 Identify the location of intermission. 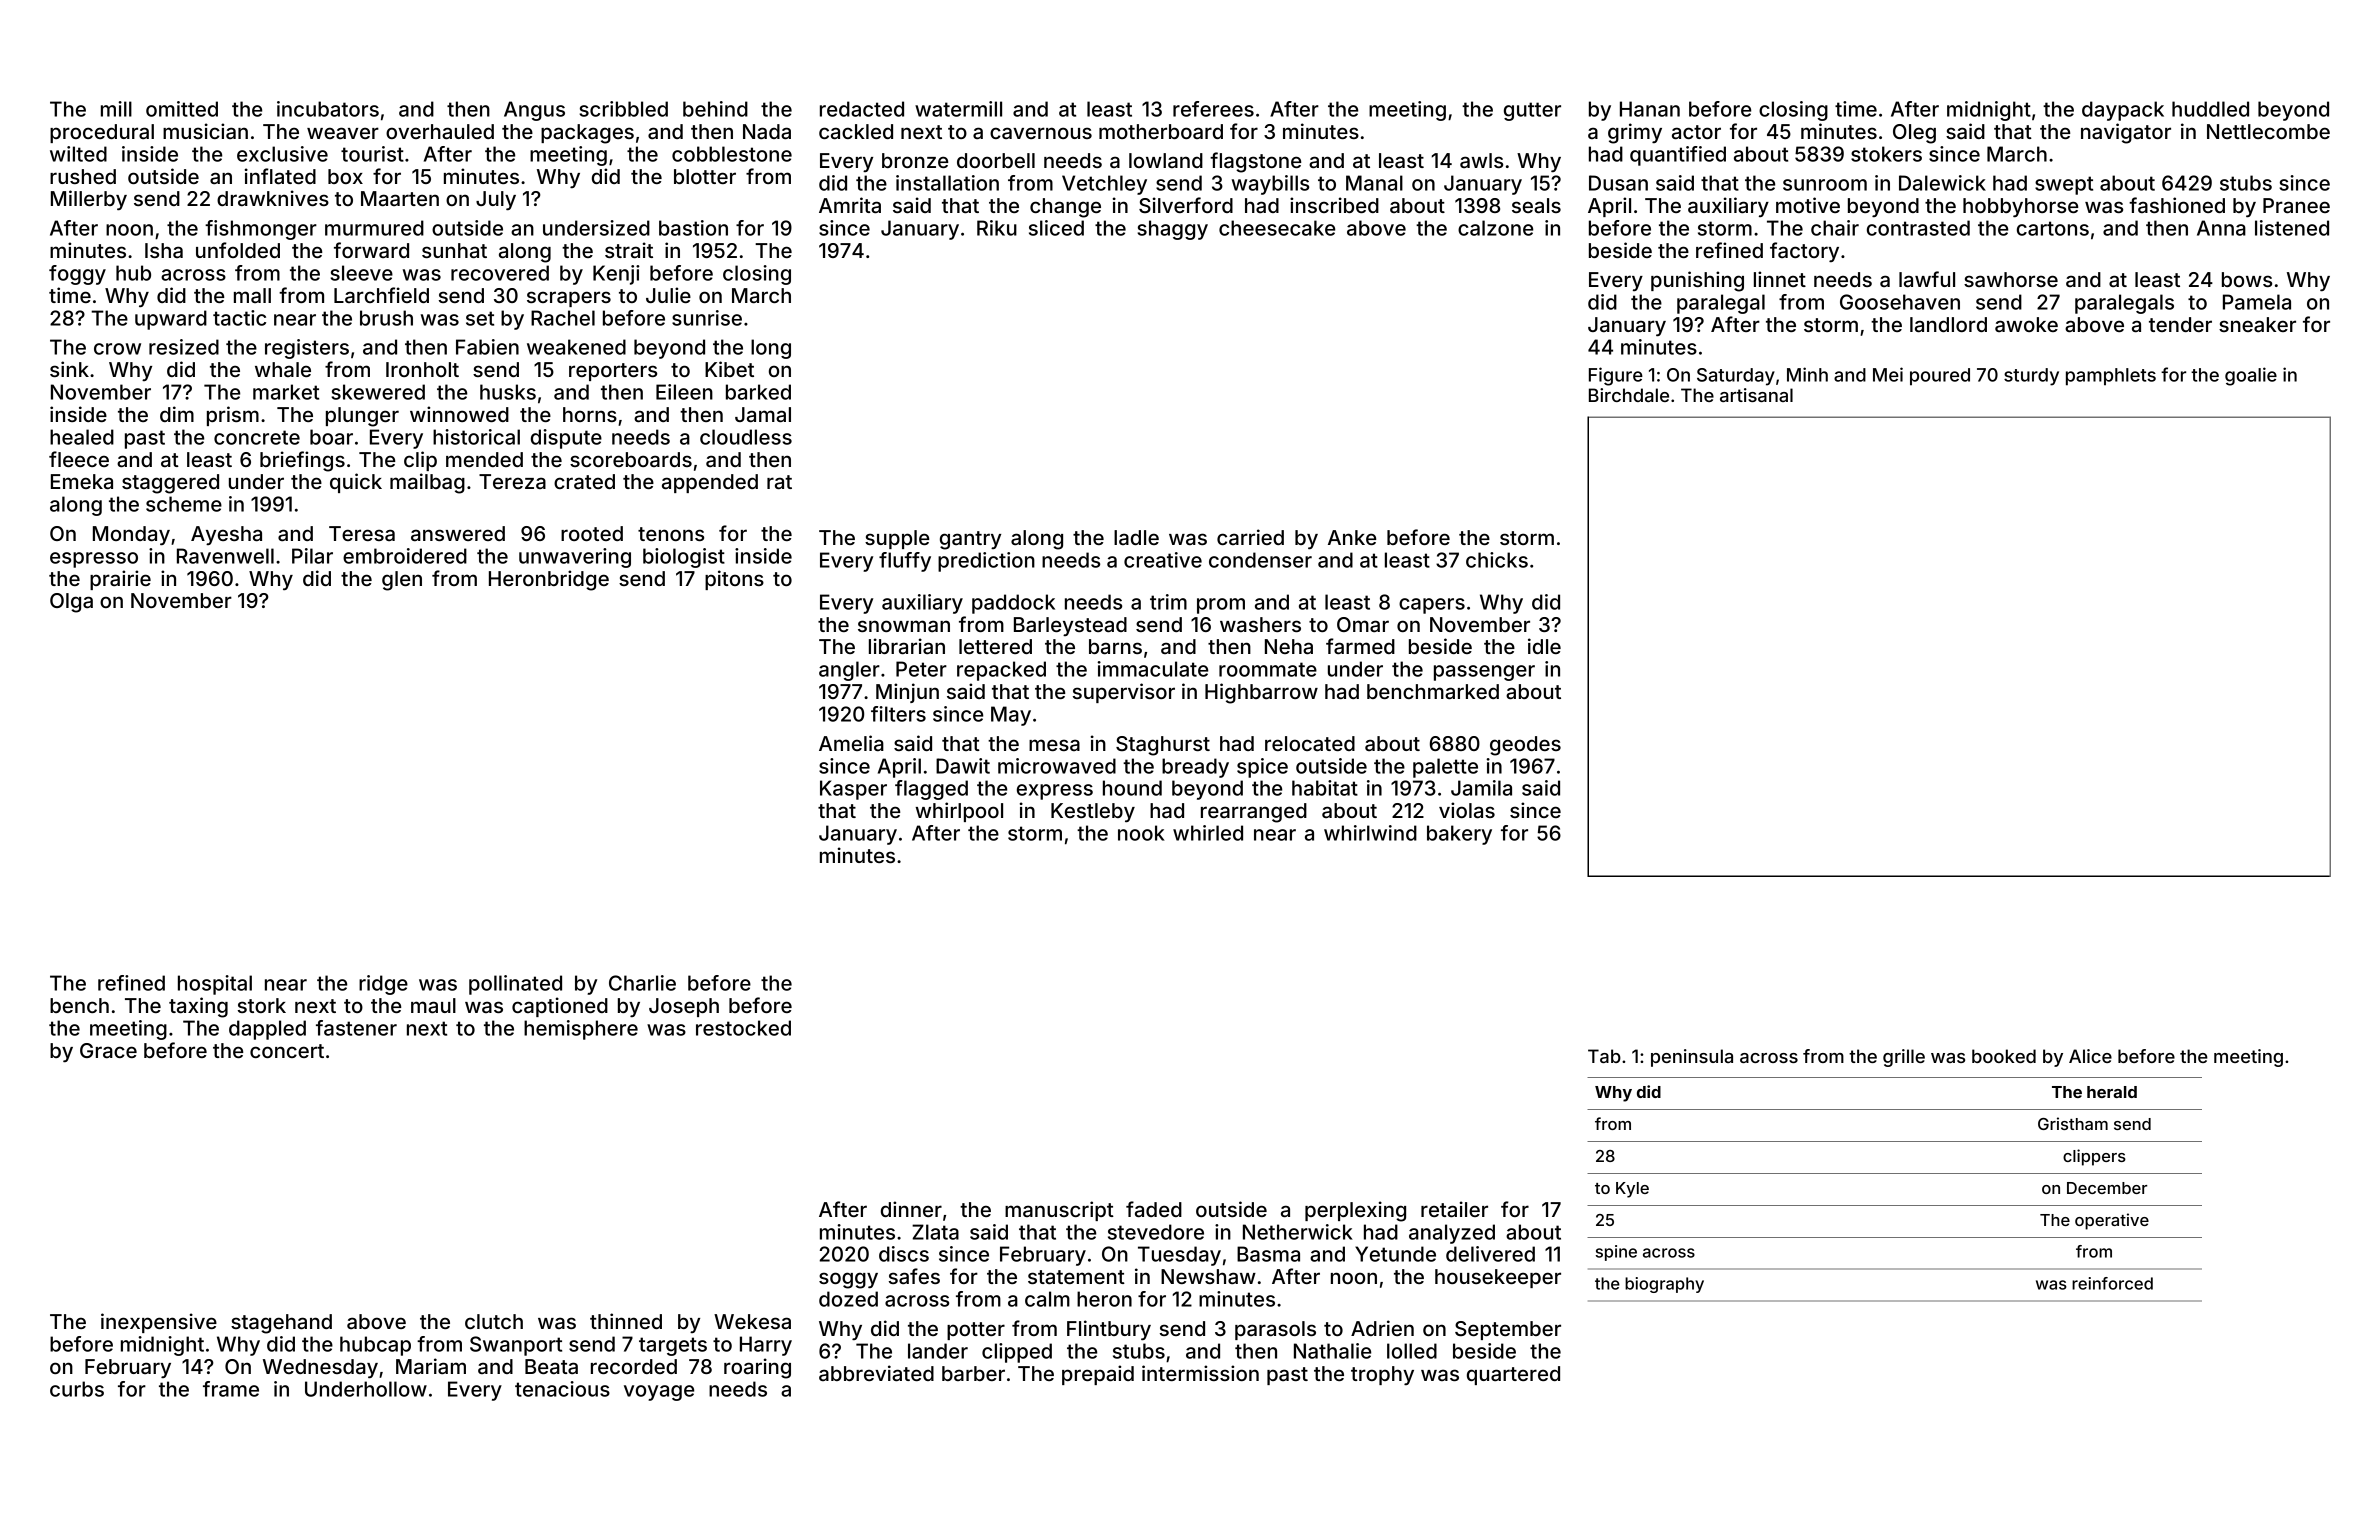
(1200, 1373).
